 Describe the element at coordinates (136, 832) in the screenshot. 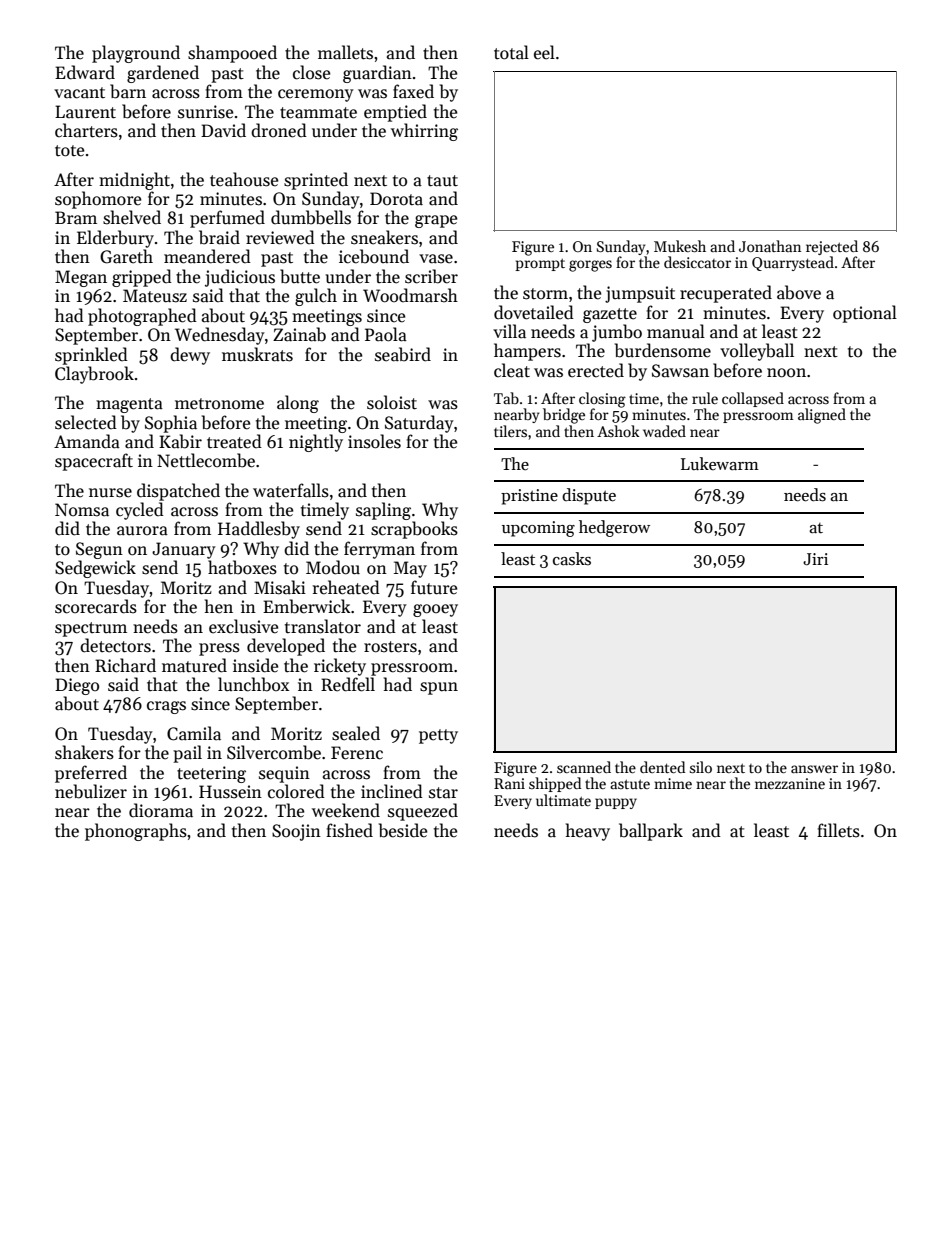

I see `phonographs` at that location.
